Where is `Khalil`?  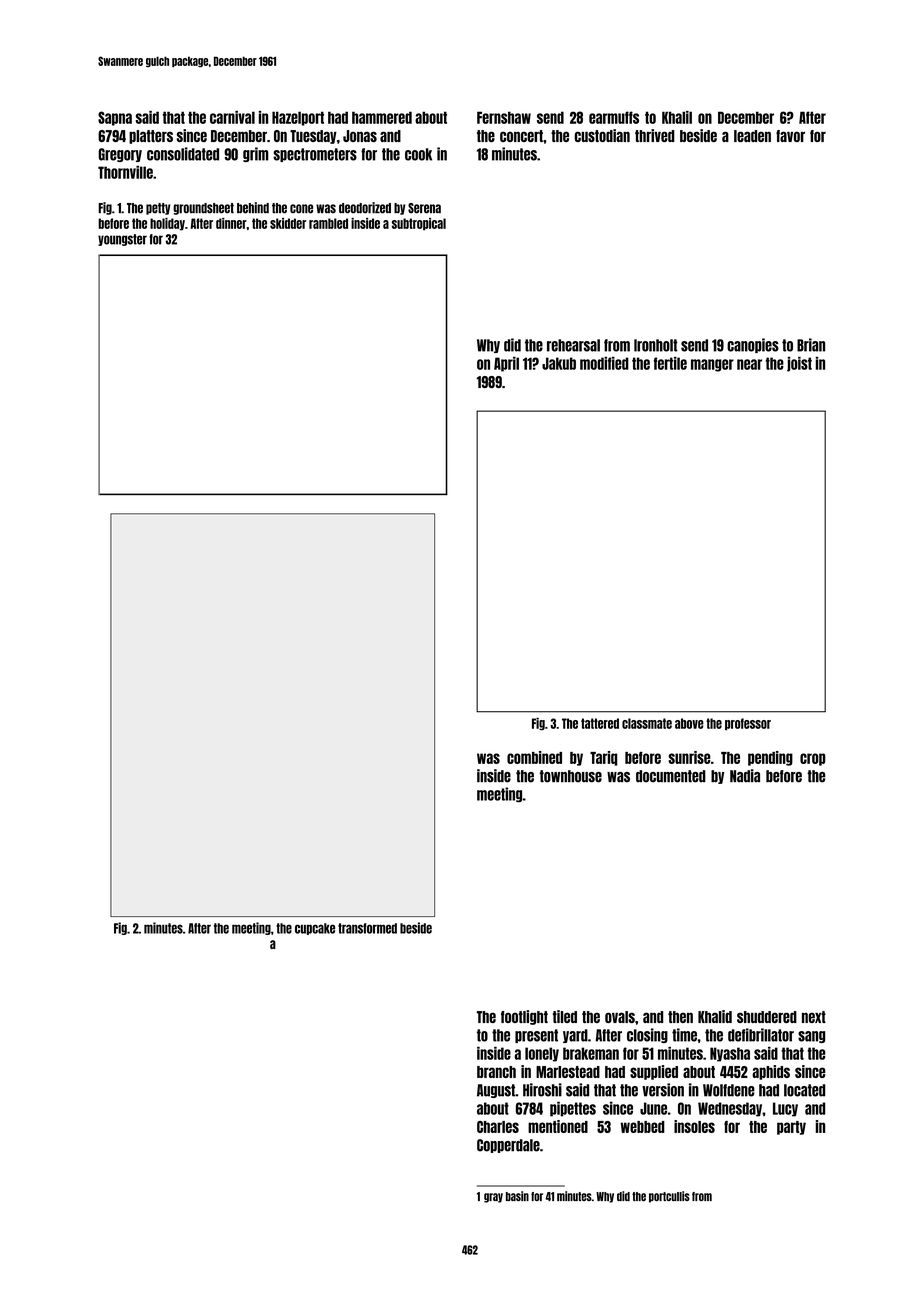
Khalil is located at coordinates (677, 117).
